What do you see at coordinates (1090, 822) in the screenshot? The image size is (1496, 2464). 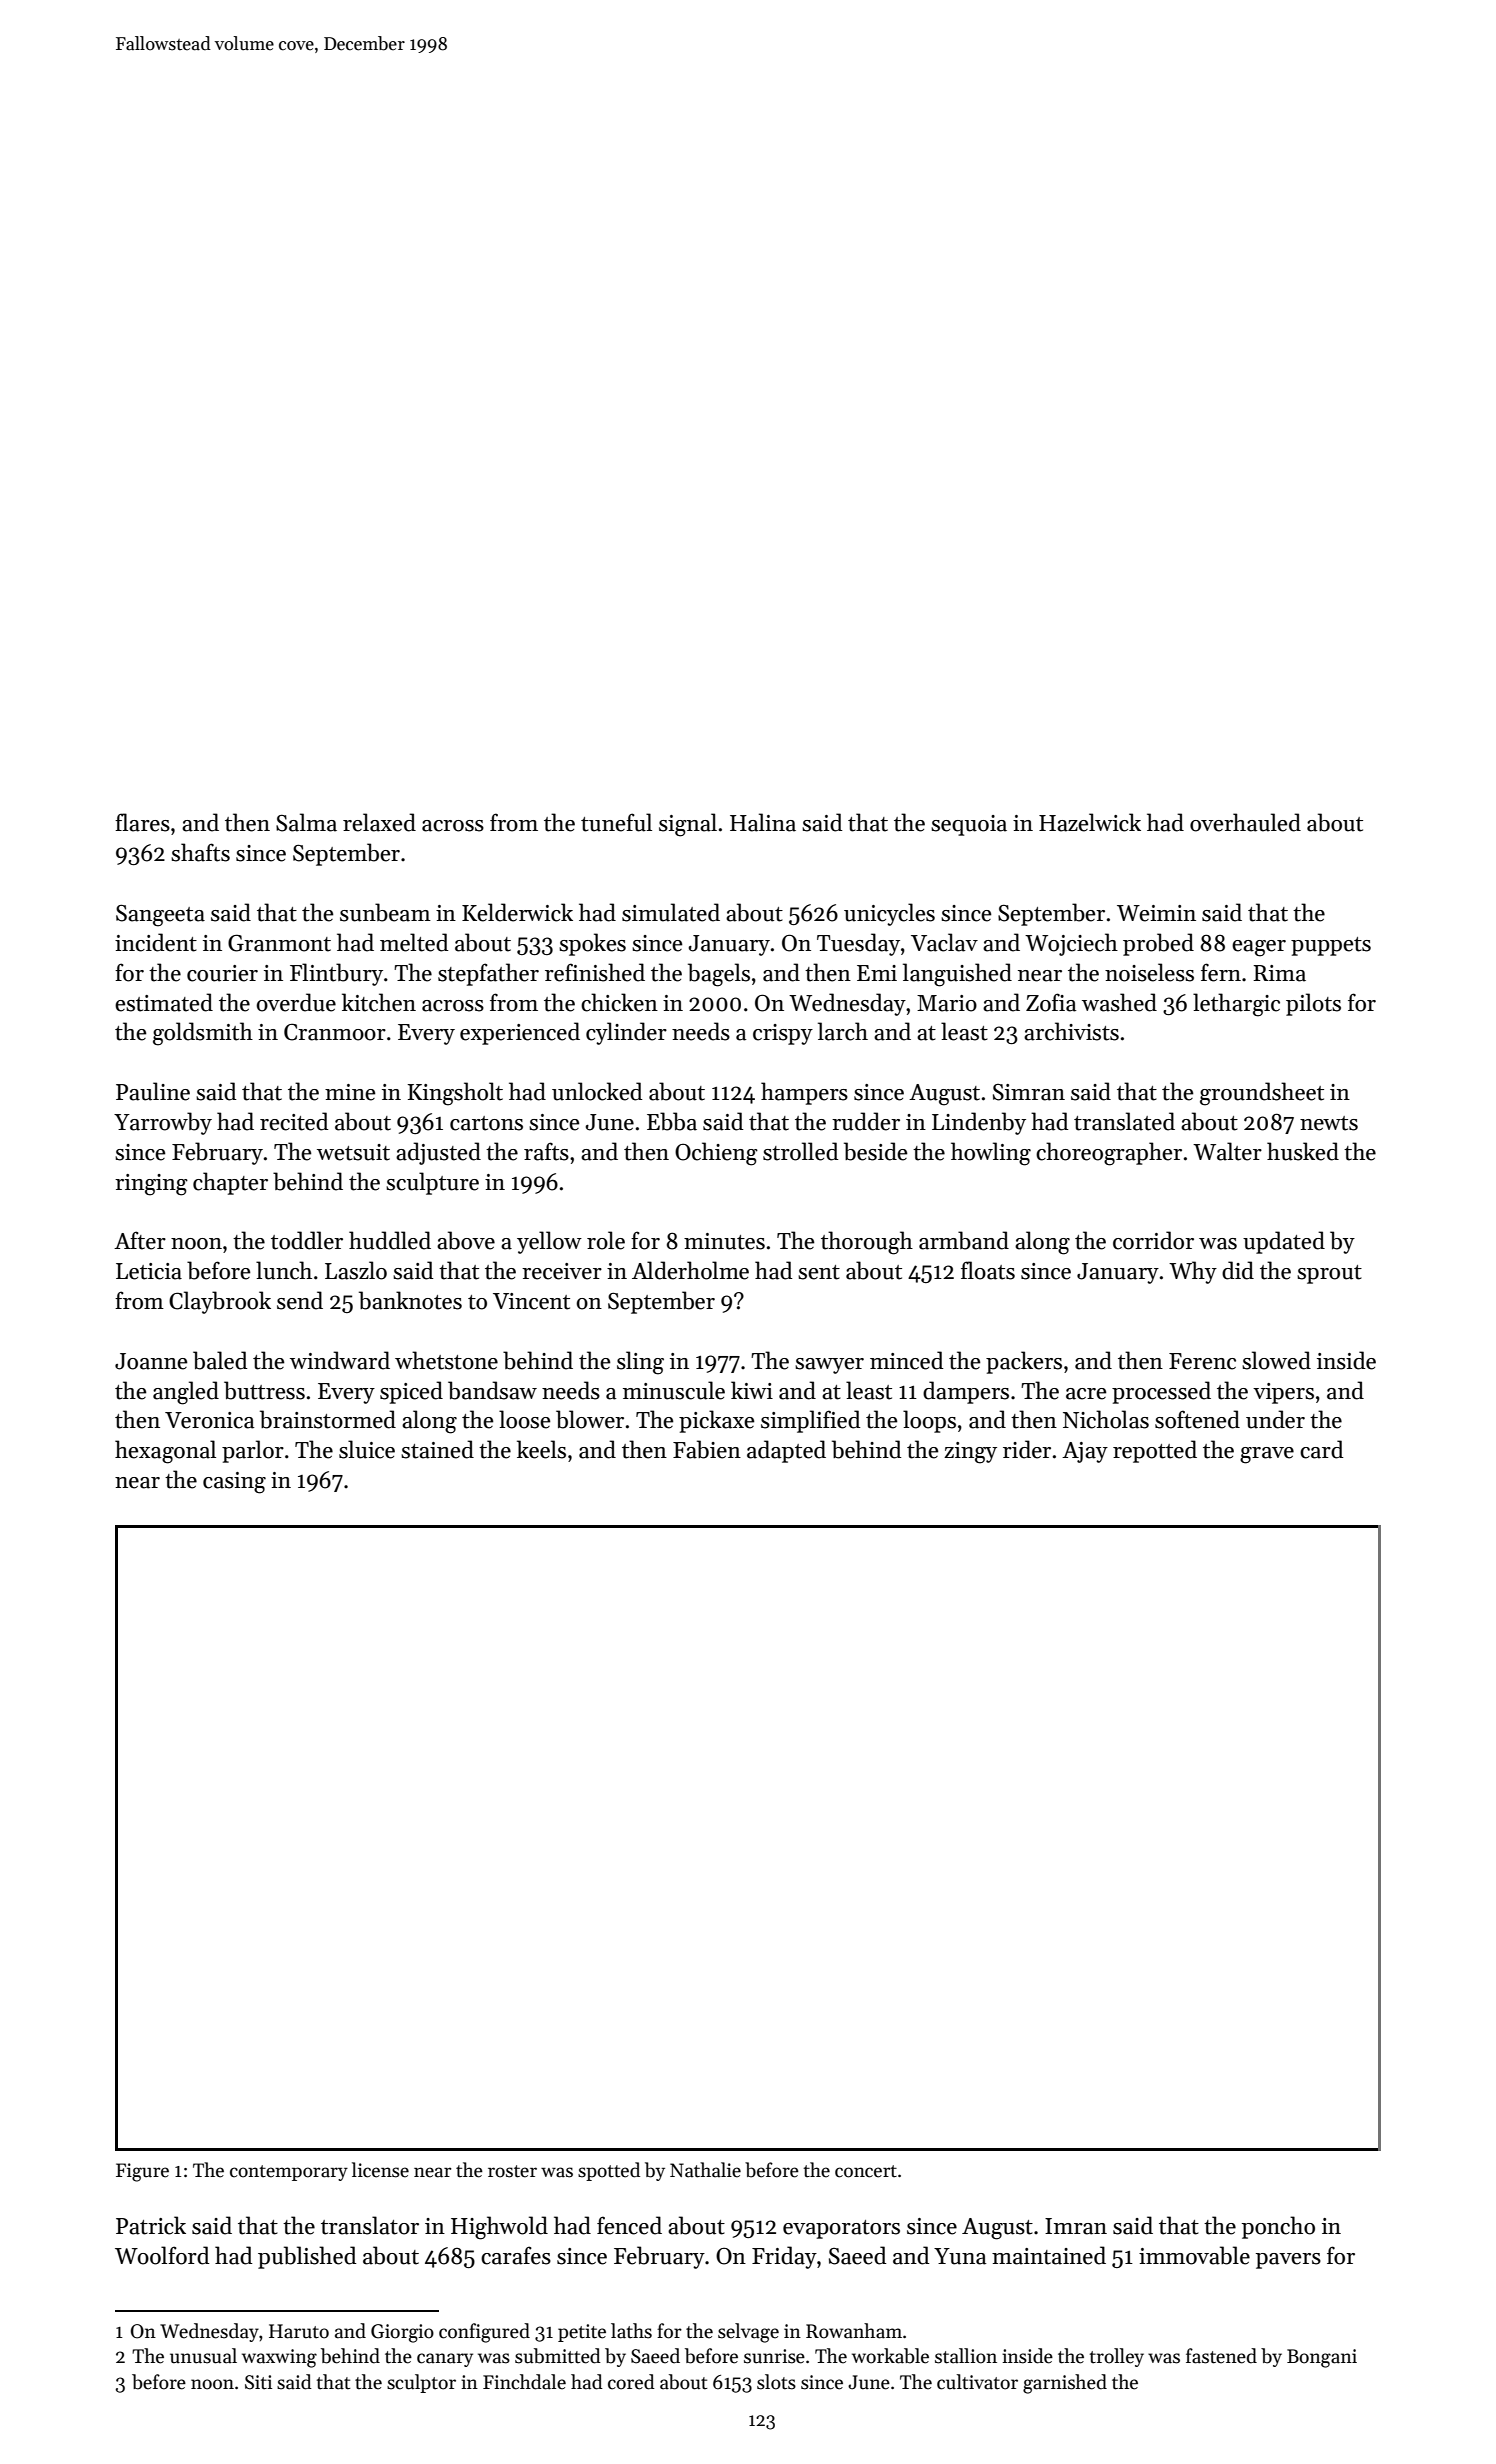 I see `Hazelwick` at bounding box center [1090, 822].
